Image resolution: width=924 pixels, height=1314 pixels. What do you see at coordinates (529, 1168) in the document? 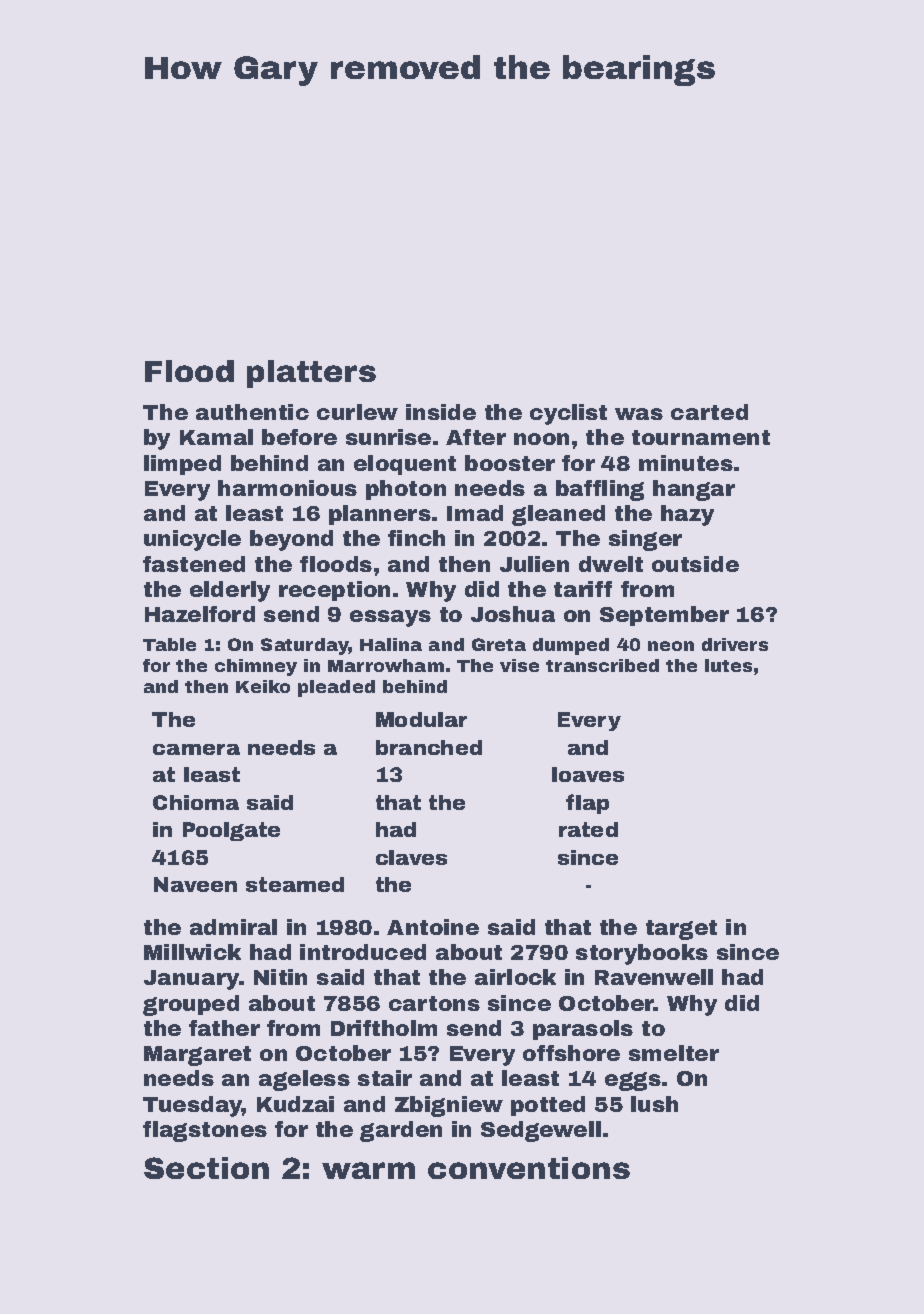
I see `conventions` at bounding box center [529, 1168].
